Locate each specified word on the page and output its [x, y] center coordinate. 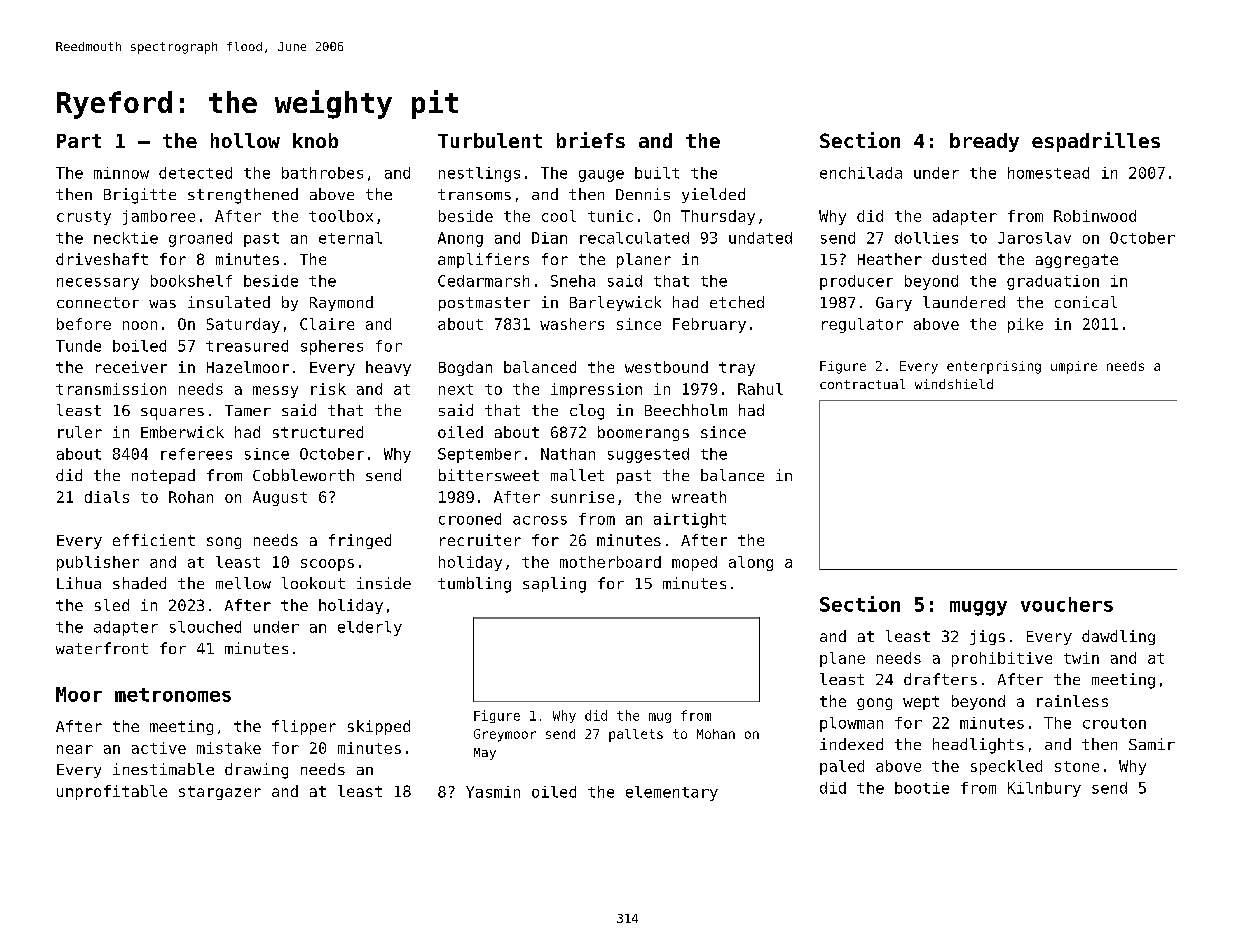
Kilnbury [1044, 789]
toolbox [341, 216]
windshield [954, 384]
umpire [1074, 367]
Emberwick [182, 432]
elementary [672, 793]
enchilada [861, 173]
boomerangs [643, 433]
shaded [139, 583]
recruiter [480, 540]
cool [559, 216]
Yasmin [493, 792]
